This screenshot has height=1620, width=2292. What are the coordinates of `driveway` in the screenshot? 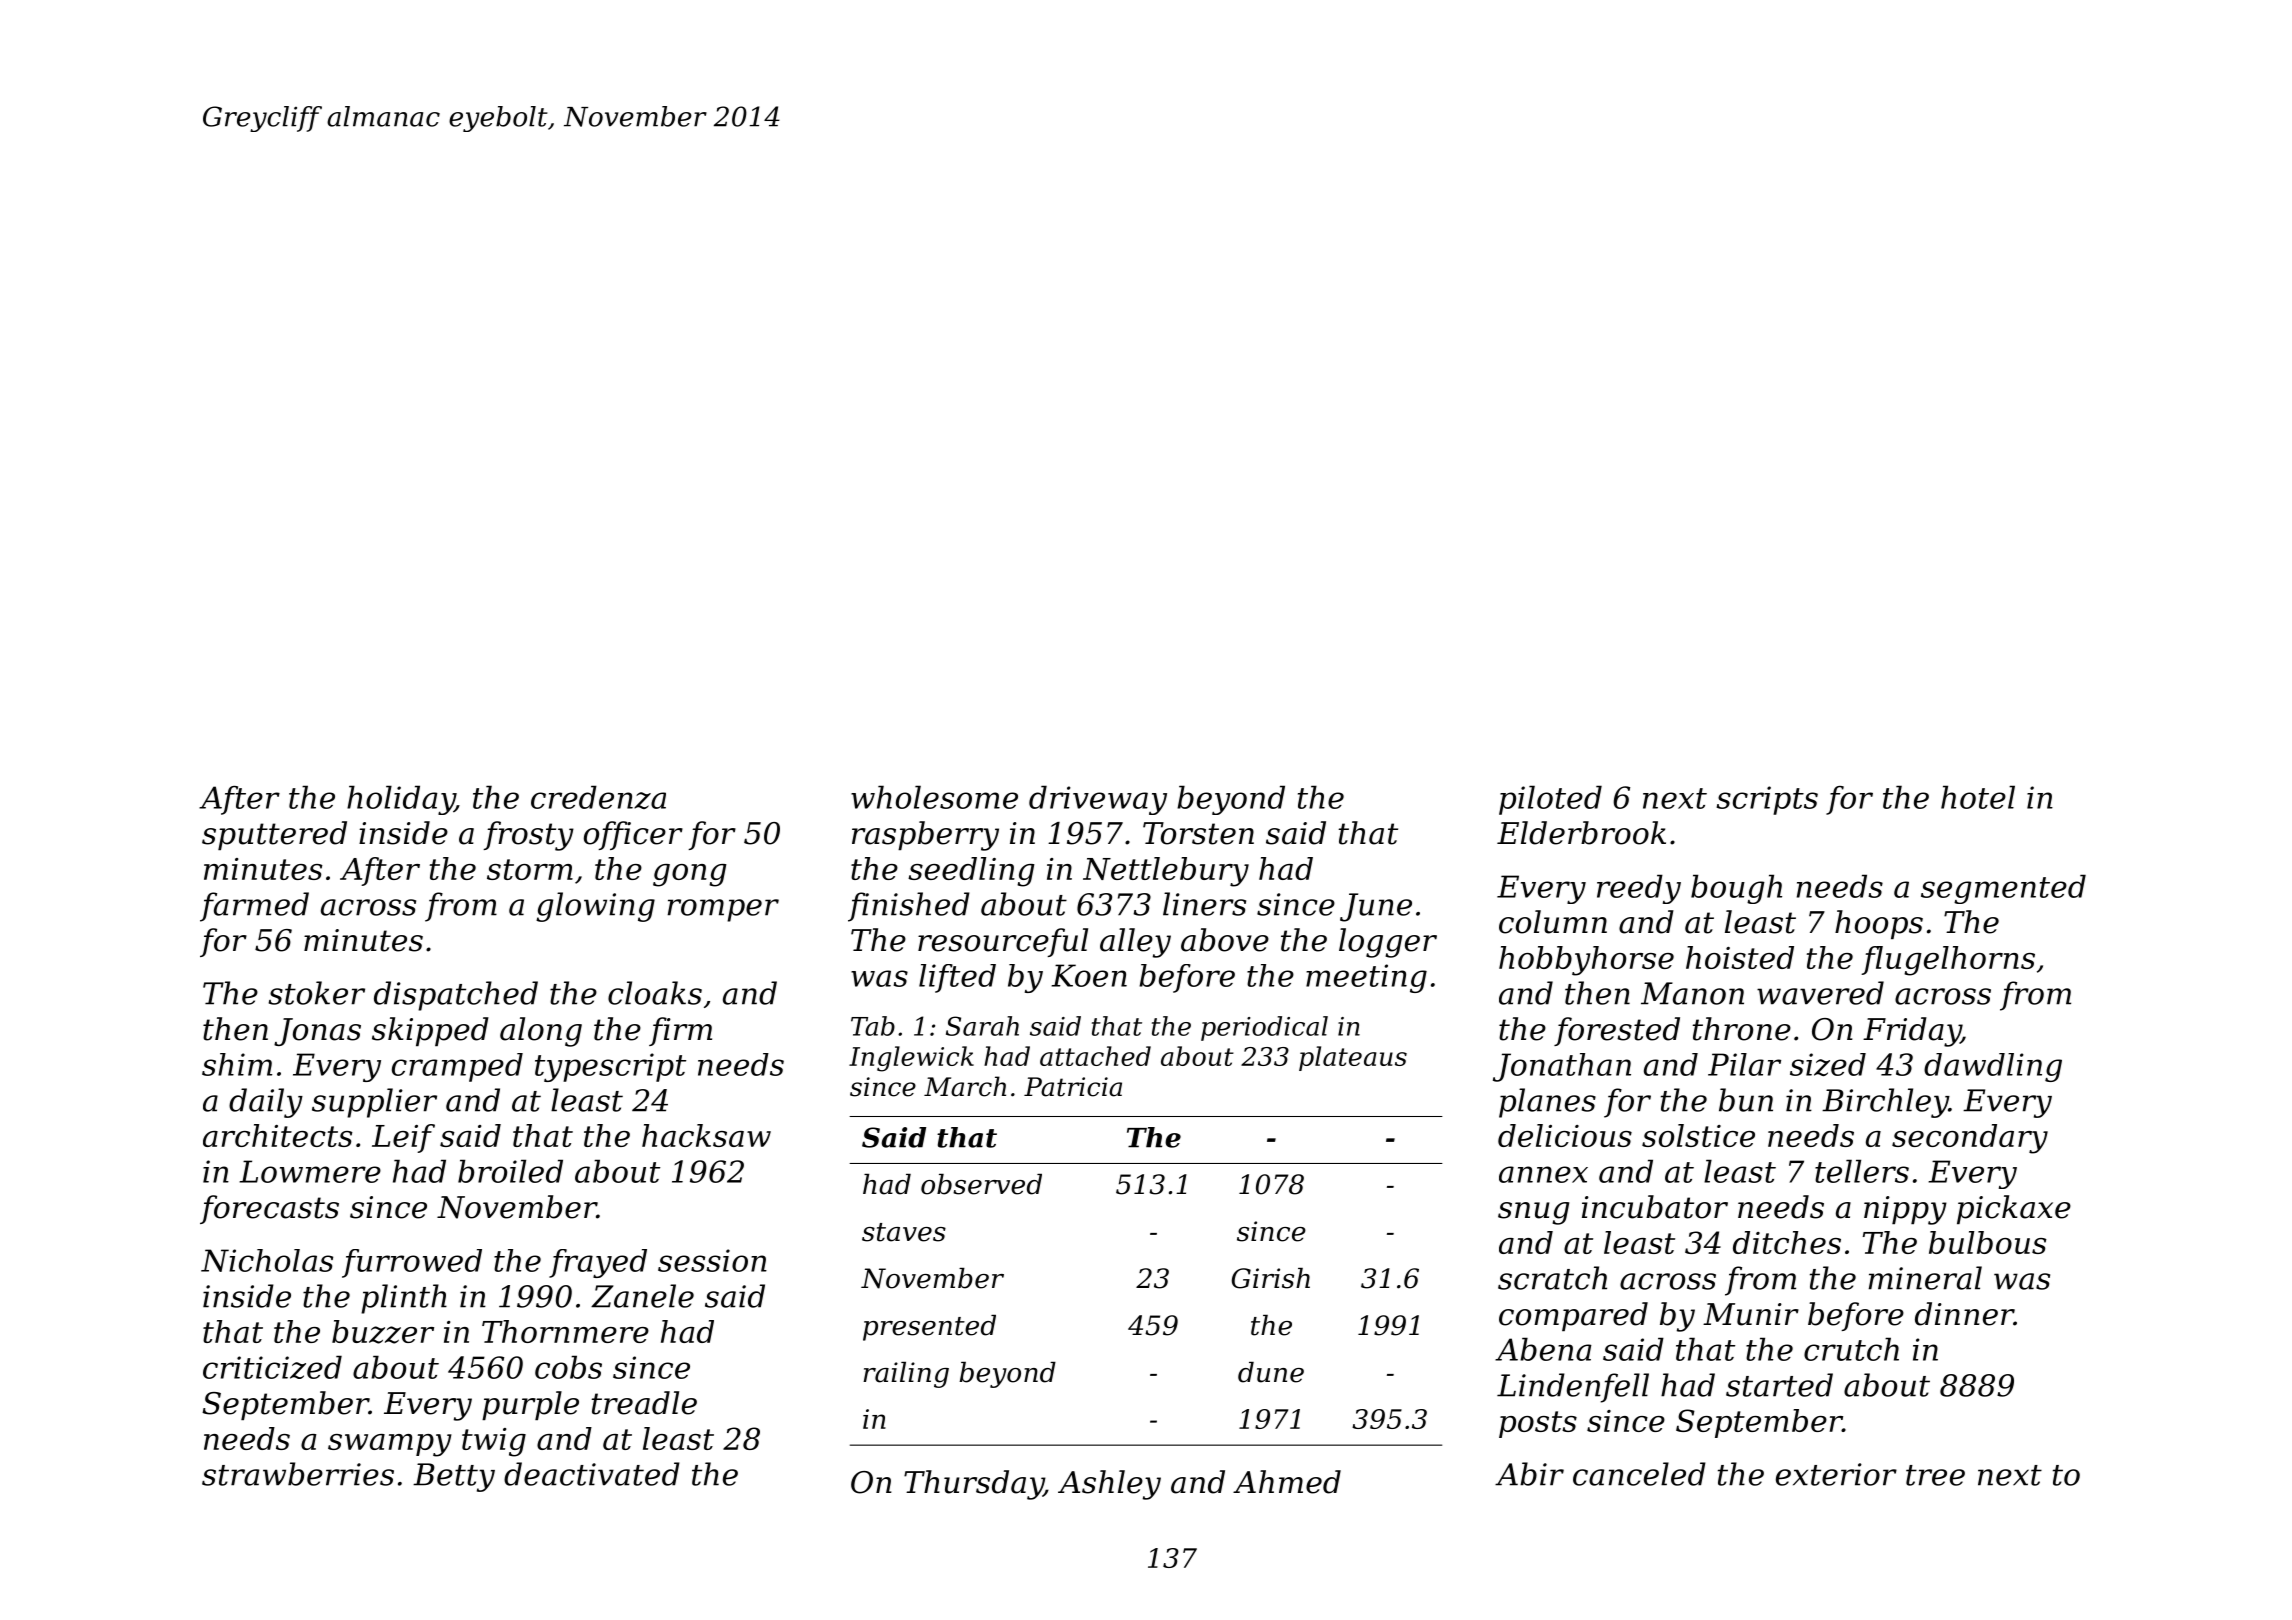 It's located at (1098, 800).
